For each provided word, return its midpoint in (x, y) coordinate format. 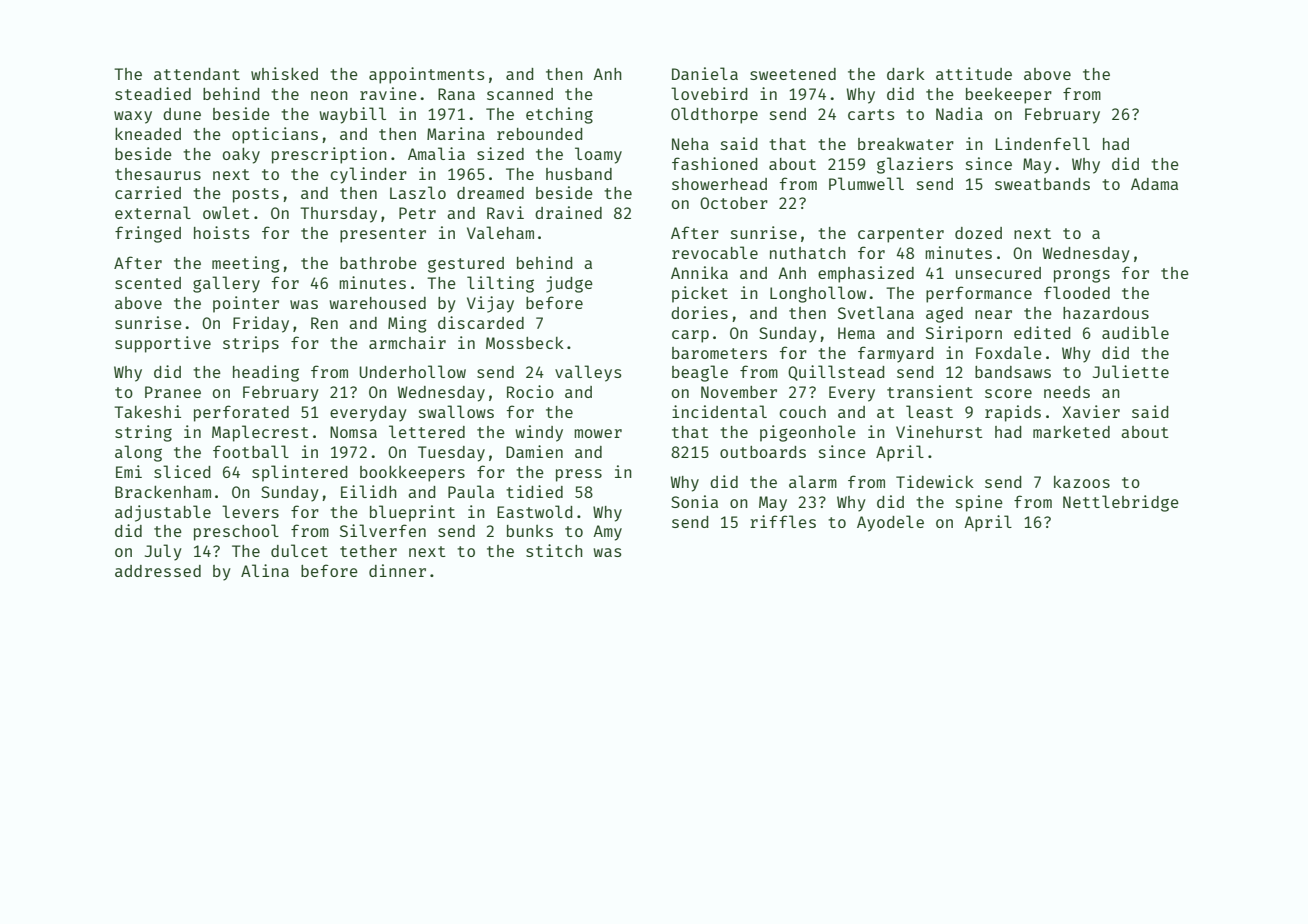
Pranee (173, 392)
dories (699, 312)
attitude (974, 73)
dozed (978, 233)
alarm (813, 481)
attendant (197, 74)
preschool (236, 532)
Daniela (705, 73)
